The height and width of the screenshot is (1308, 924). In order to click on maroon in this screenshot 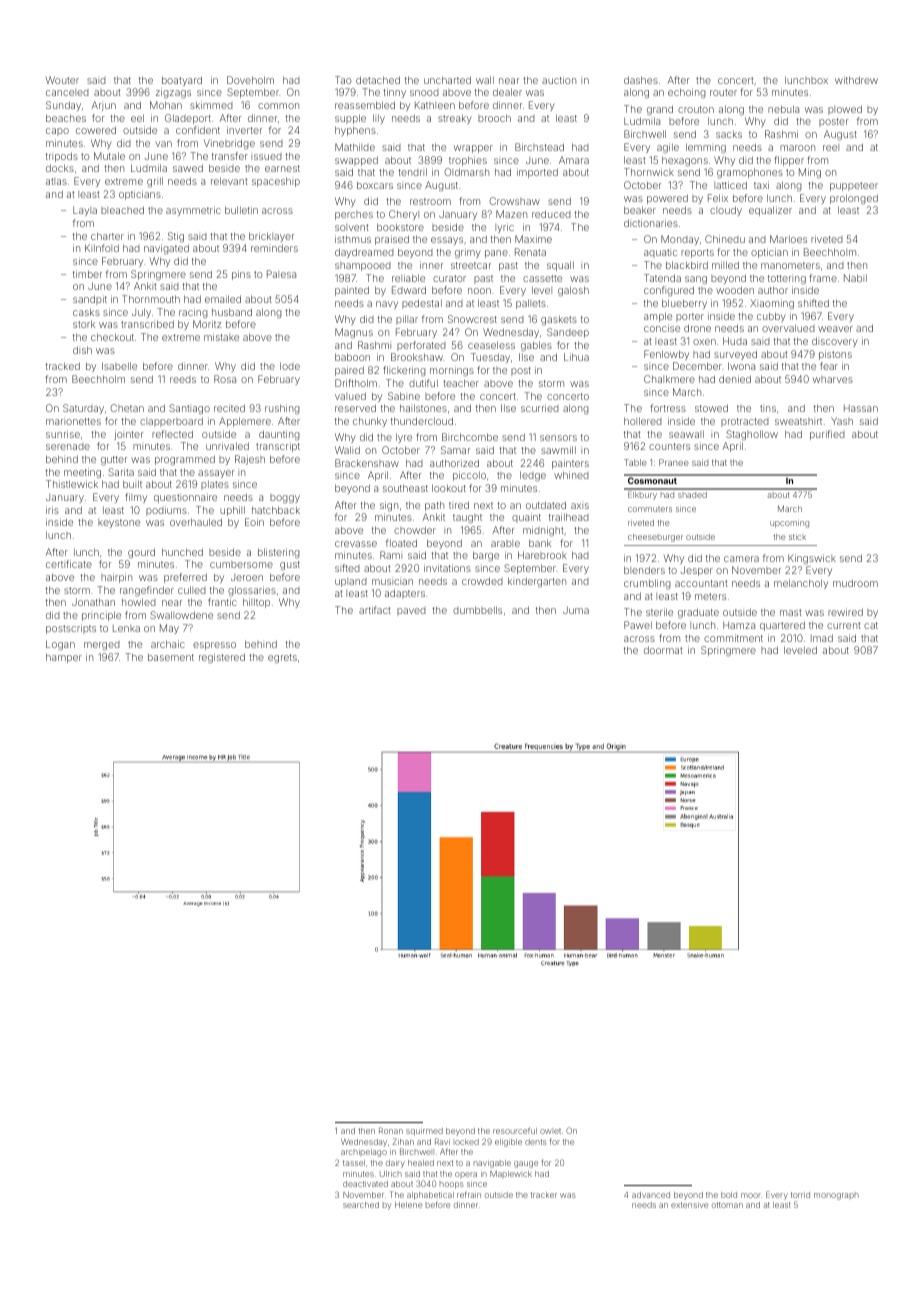, I will do `click(797, 148)`.
